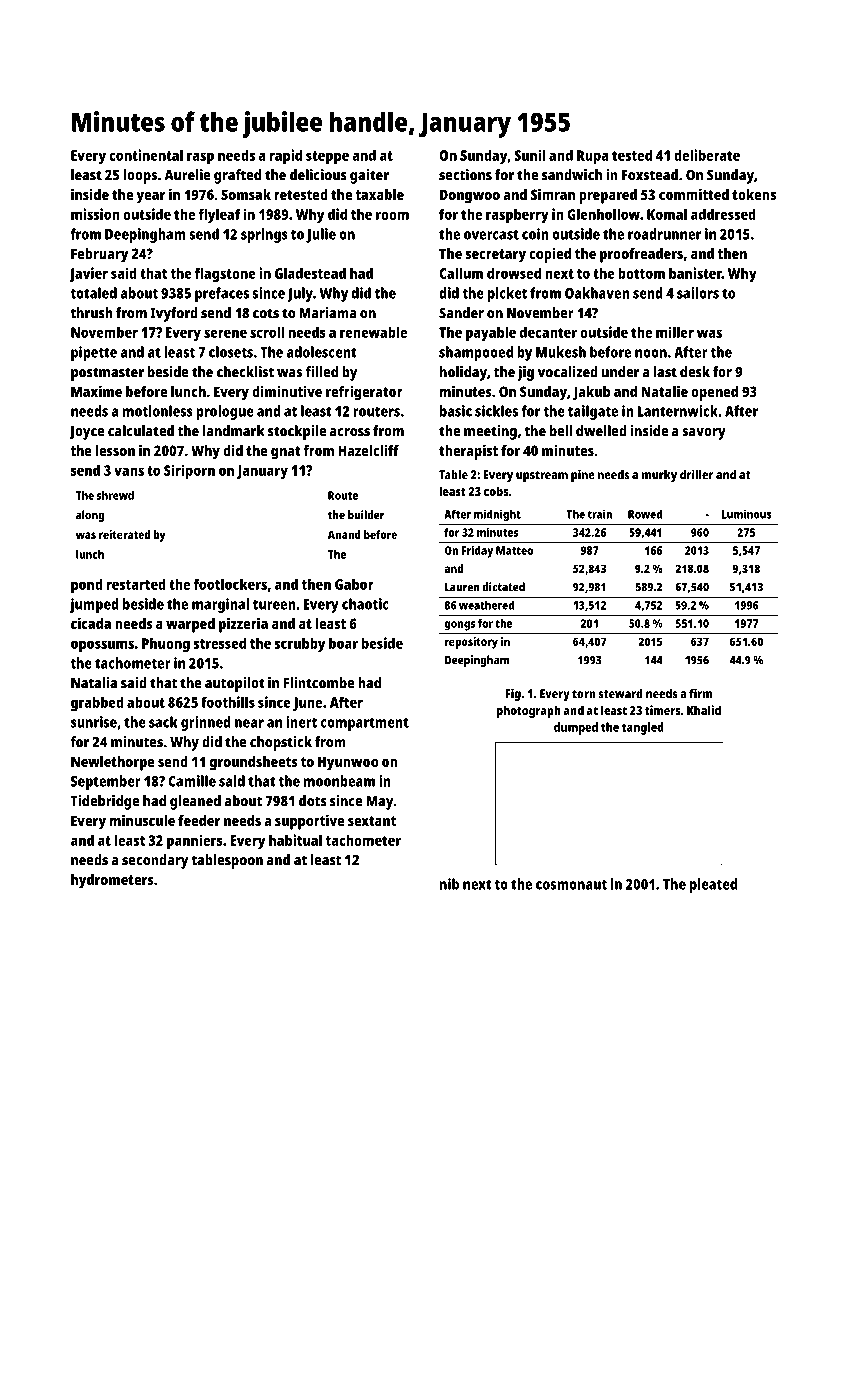 Image resolution: width=849 pixels, height=1400 pixels. I want to click on Sunil, so click(530, 155).
